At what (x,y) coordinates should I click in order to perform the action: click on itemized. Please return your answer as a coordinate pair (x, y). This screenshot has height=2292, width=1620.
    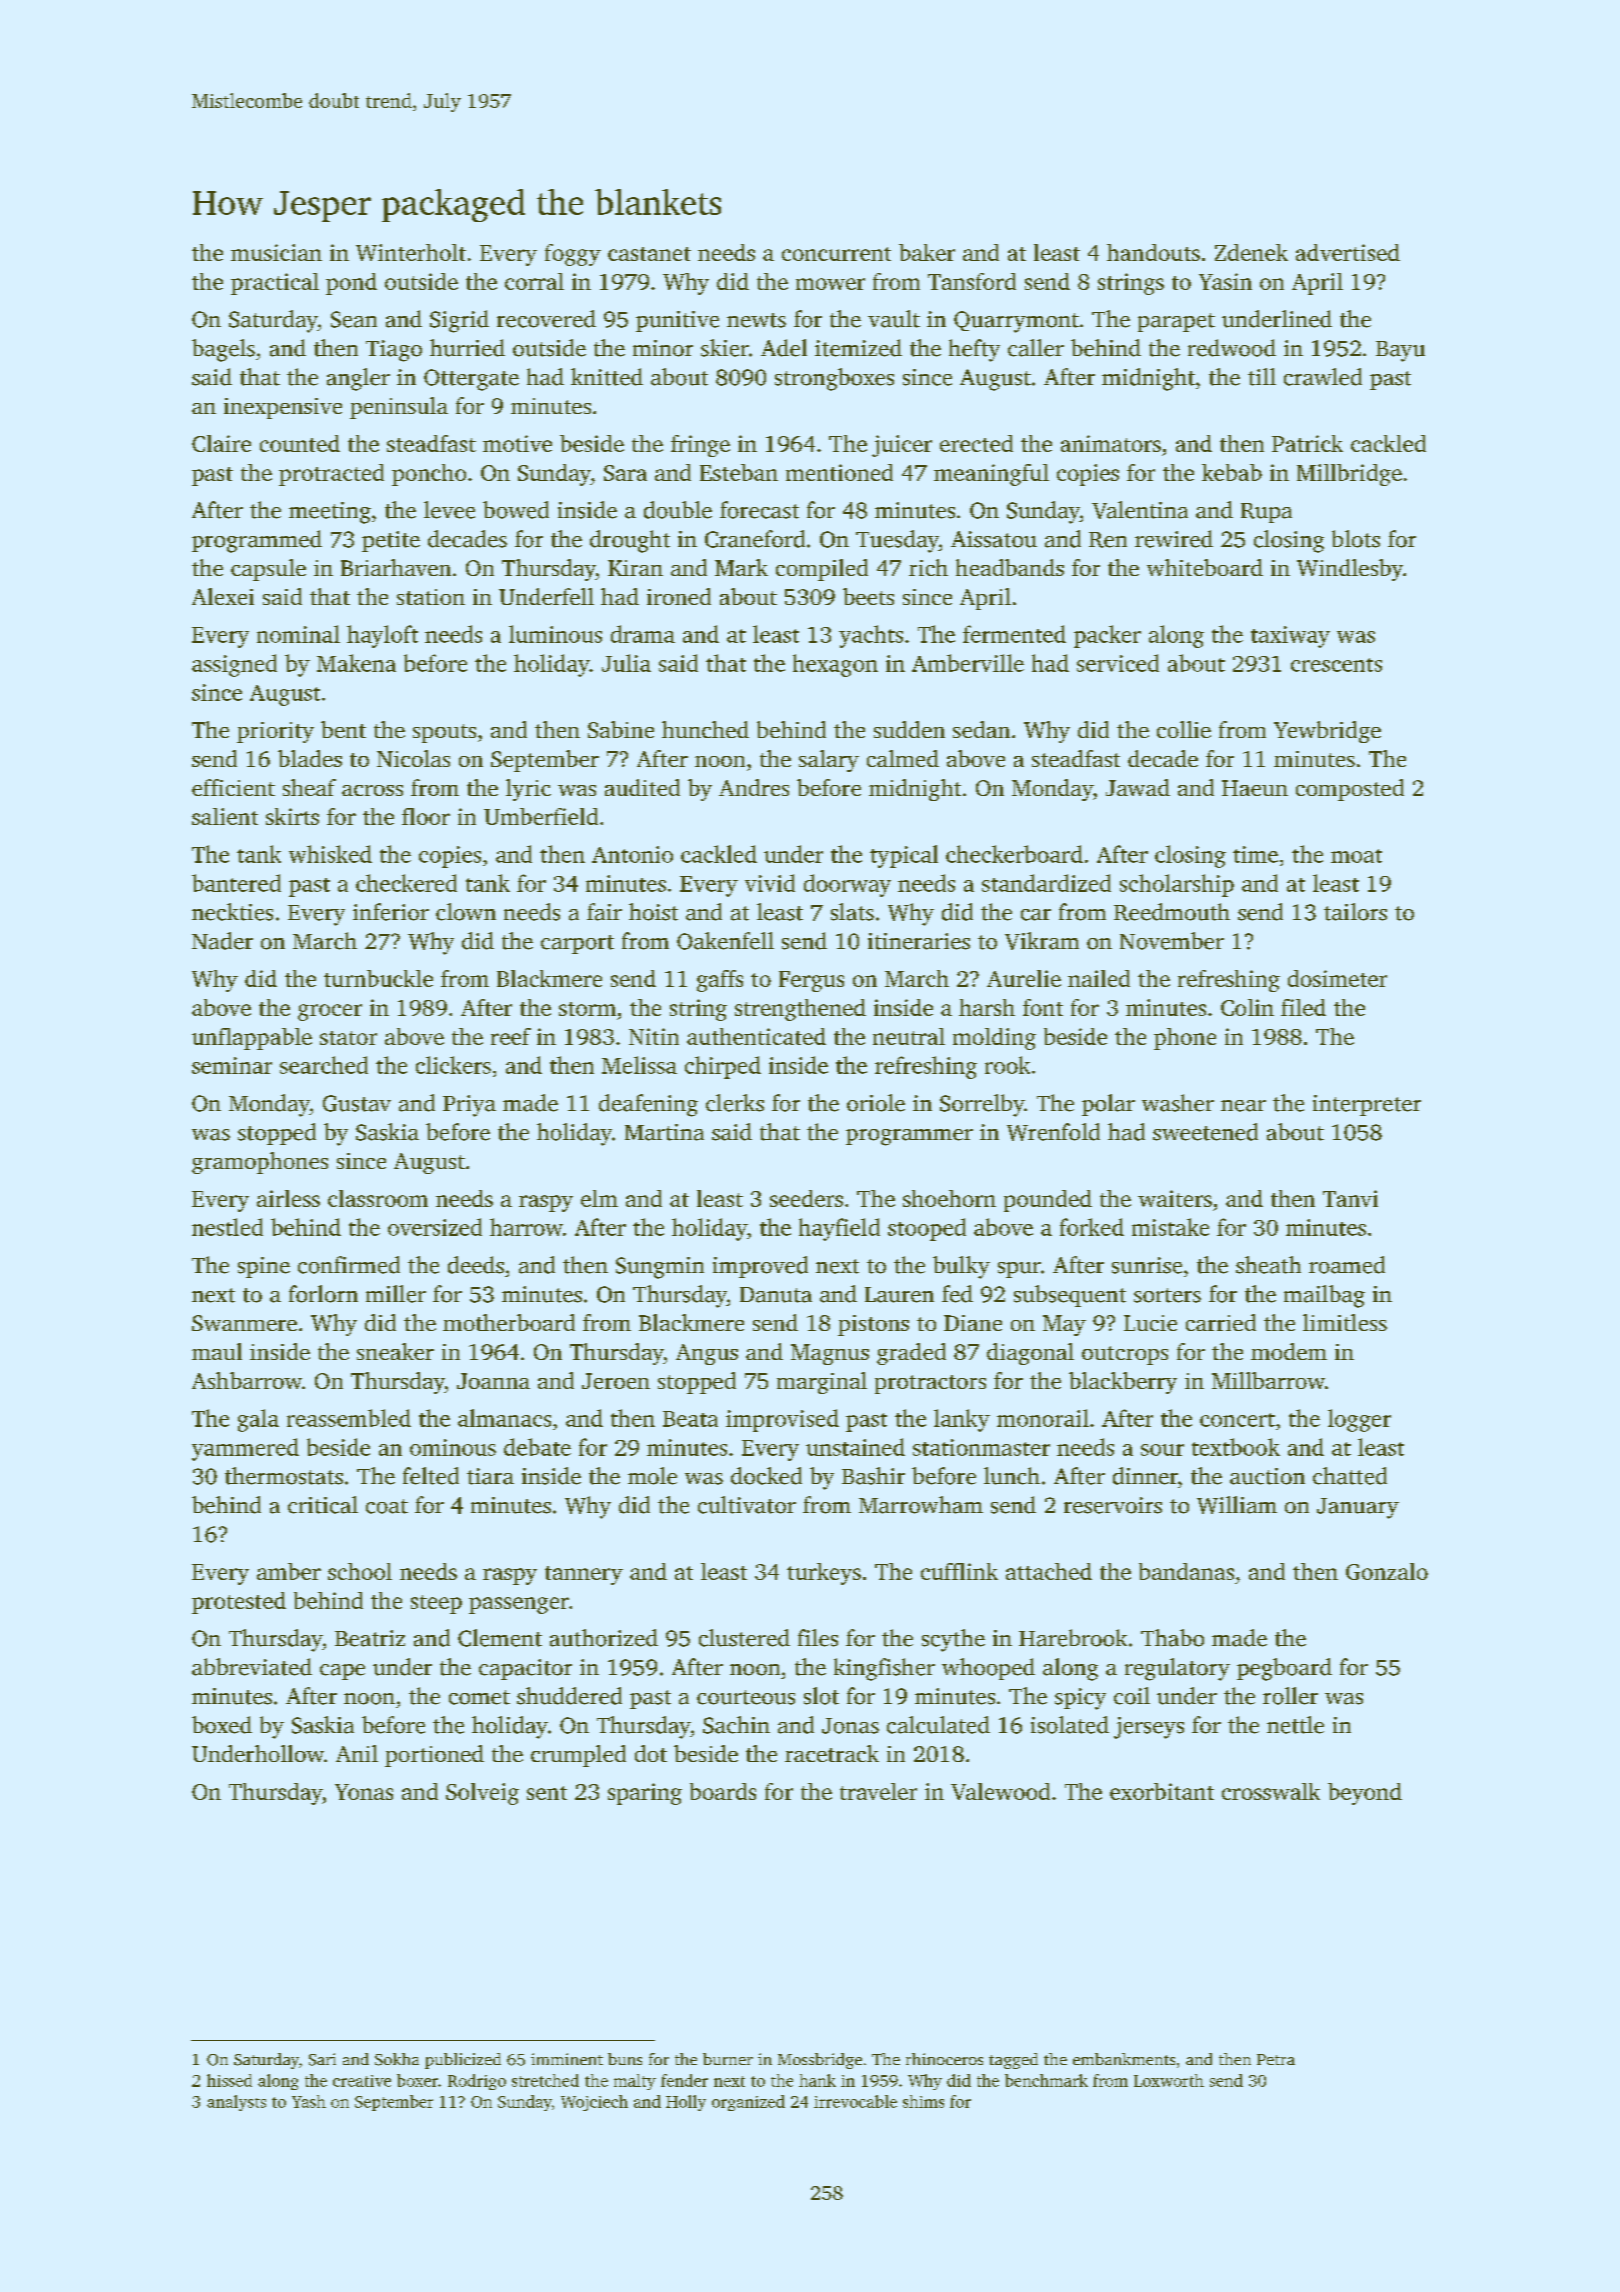
    Looking at the image, I should click on (858, 348).
